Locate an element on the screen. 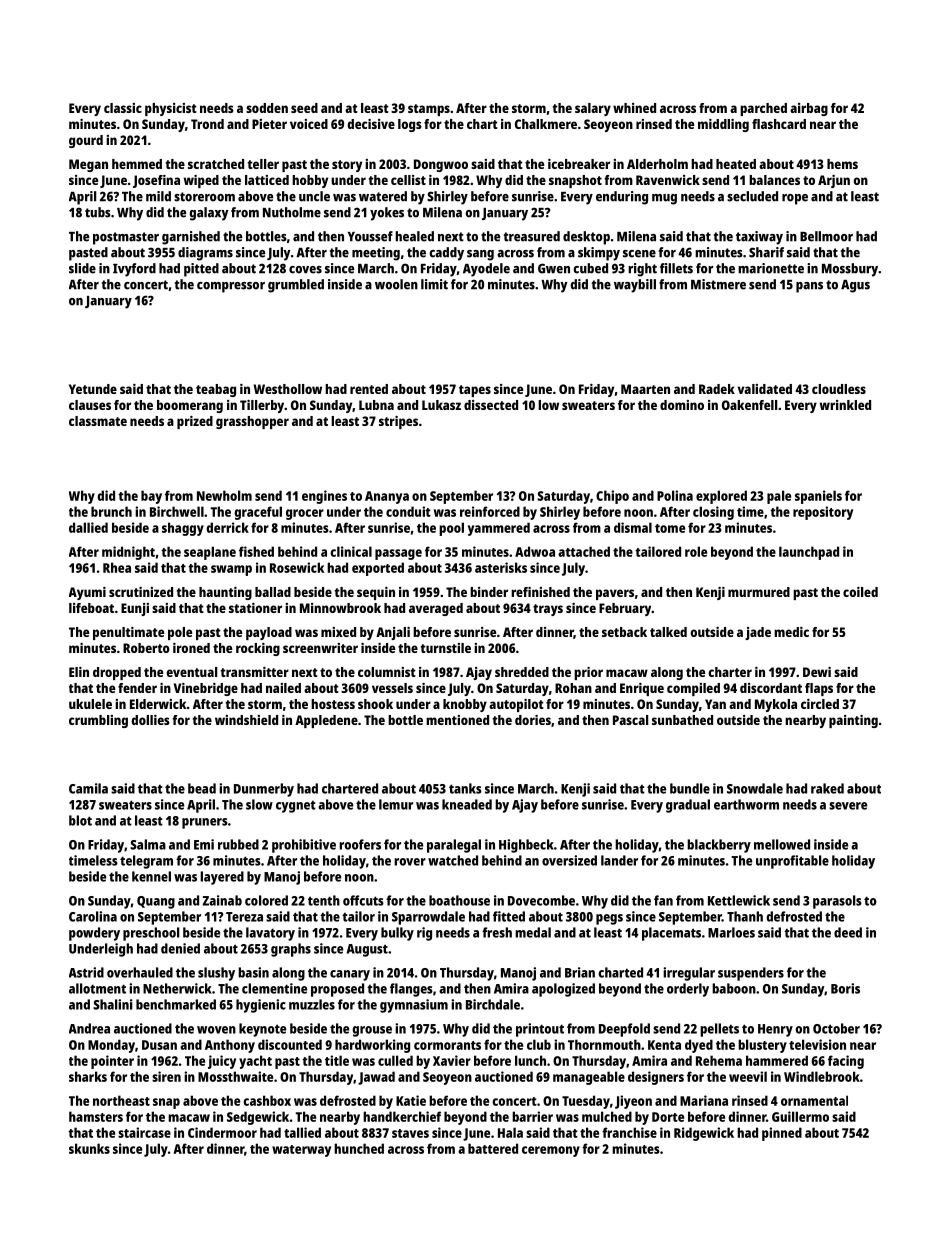  Dunmerby is located at coordinates (264, 790).
